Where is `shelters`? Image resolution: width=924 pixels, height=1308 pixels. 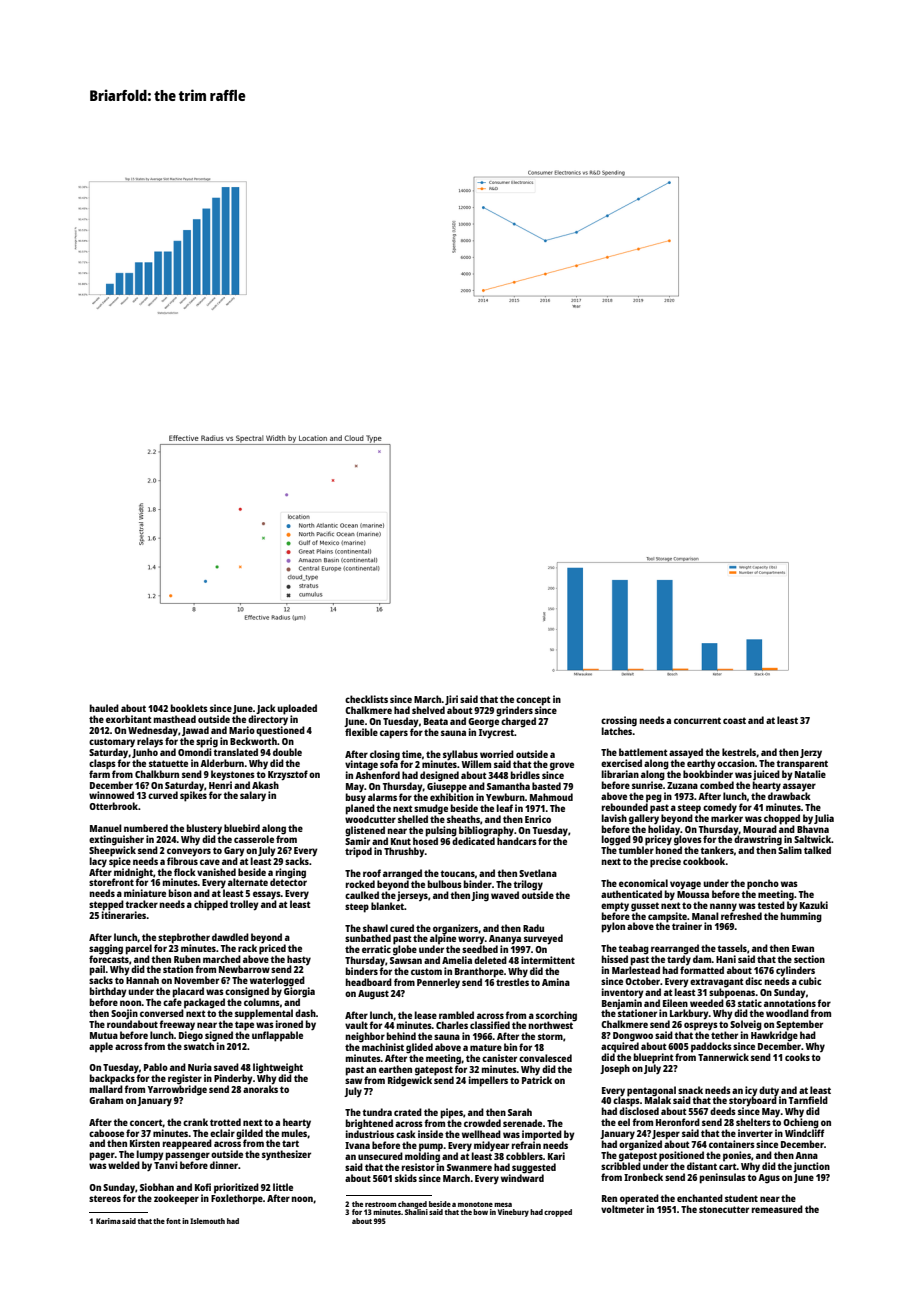
shelters is located at coordinates (753, 1122).
